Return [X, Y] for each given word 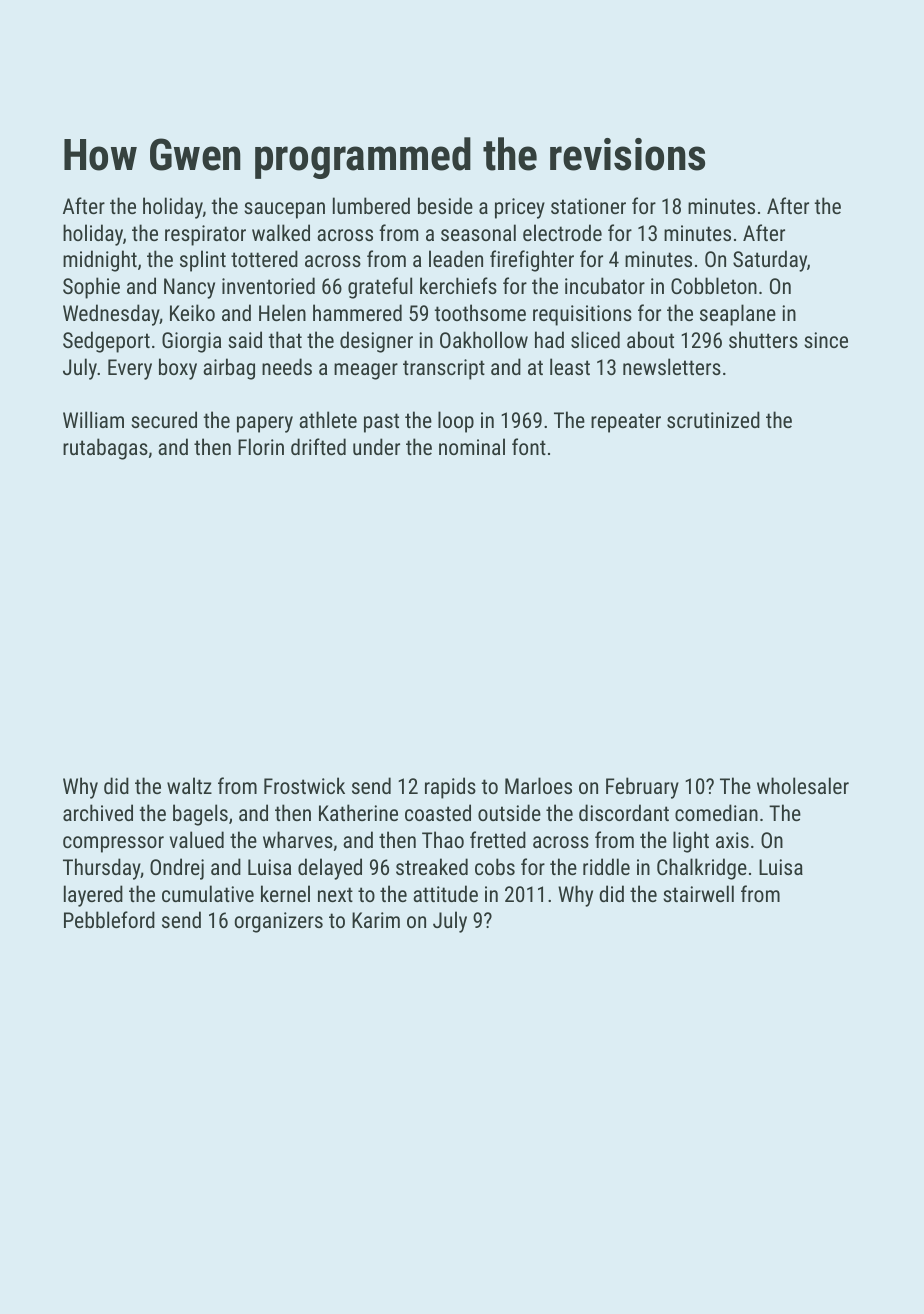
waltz [189, 785]
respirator [205, 235]
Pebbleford [109, 919]
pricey [520, 208]
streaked [432, 866]
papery [265, 424]
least [570, 366]
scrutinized [713, 419]
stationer [588, 206]
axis [732, 840]
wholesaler [803, 785]
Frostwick [304, 785]
